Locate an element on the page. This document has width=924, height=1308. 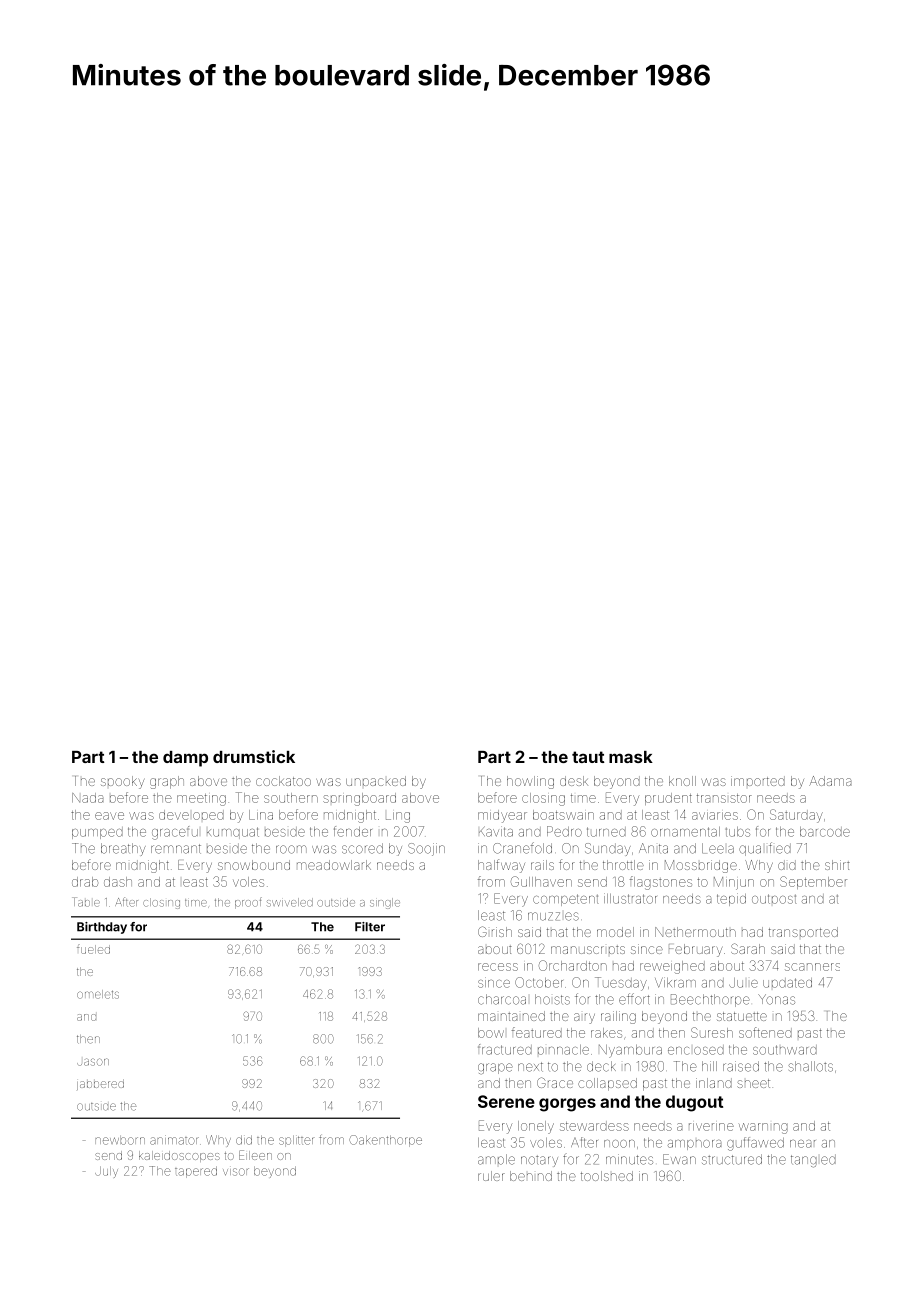
Vikram is located at coordinates (675, 982).
